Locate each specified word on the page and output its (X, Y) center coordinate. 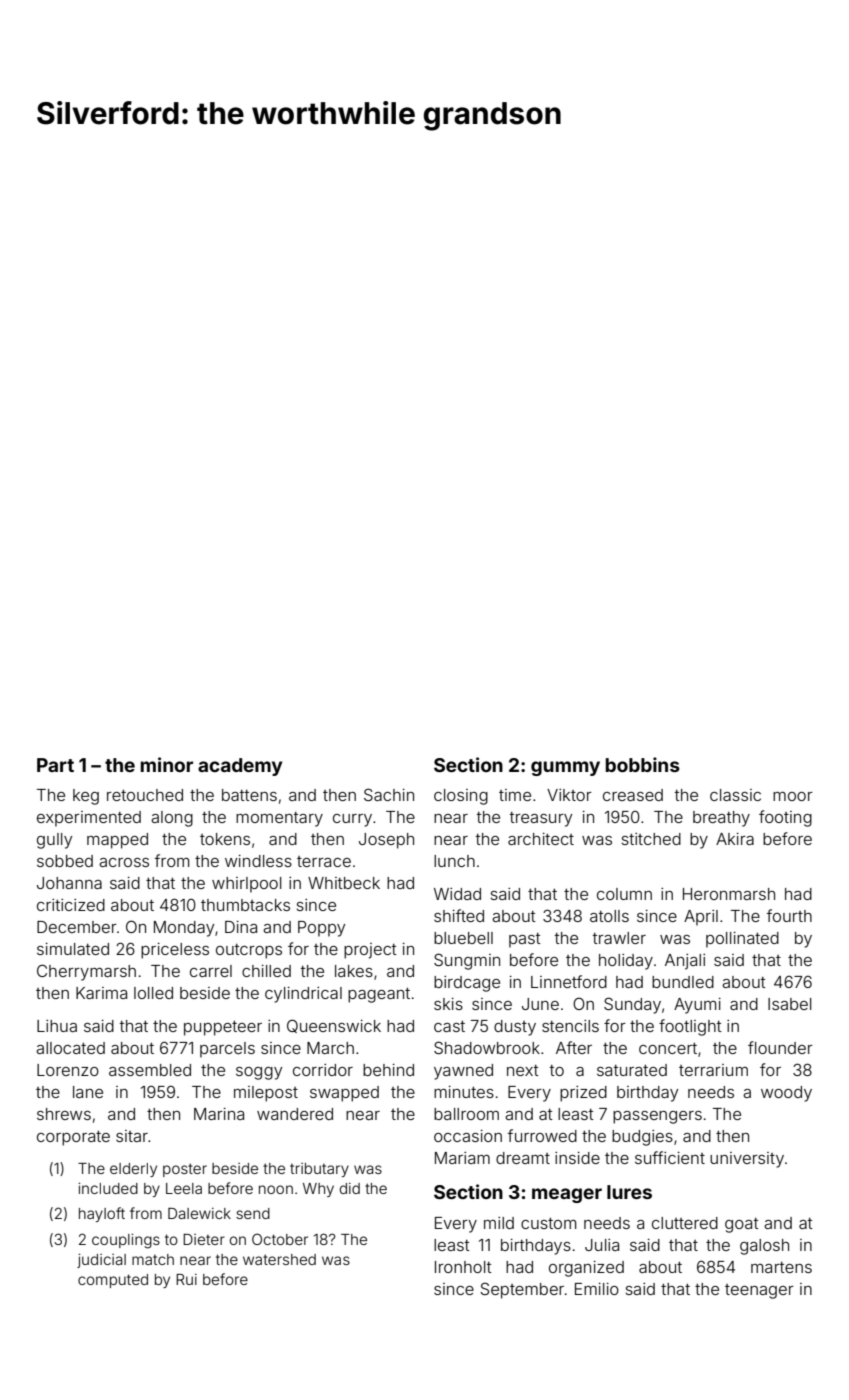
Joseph (386, 841)
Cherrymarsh (86, 972)
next (523, 1070)
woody (786, 1094)
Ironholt (463, 1267)
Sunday (632, 1005)
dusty (515, 1028)
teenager (759, 1291)
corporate (73, 1138)
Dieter (204, 1239)
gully (54, 841)
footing (785, 818)
